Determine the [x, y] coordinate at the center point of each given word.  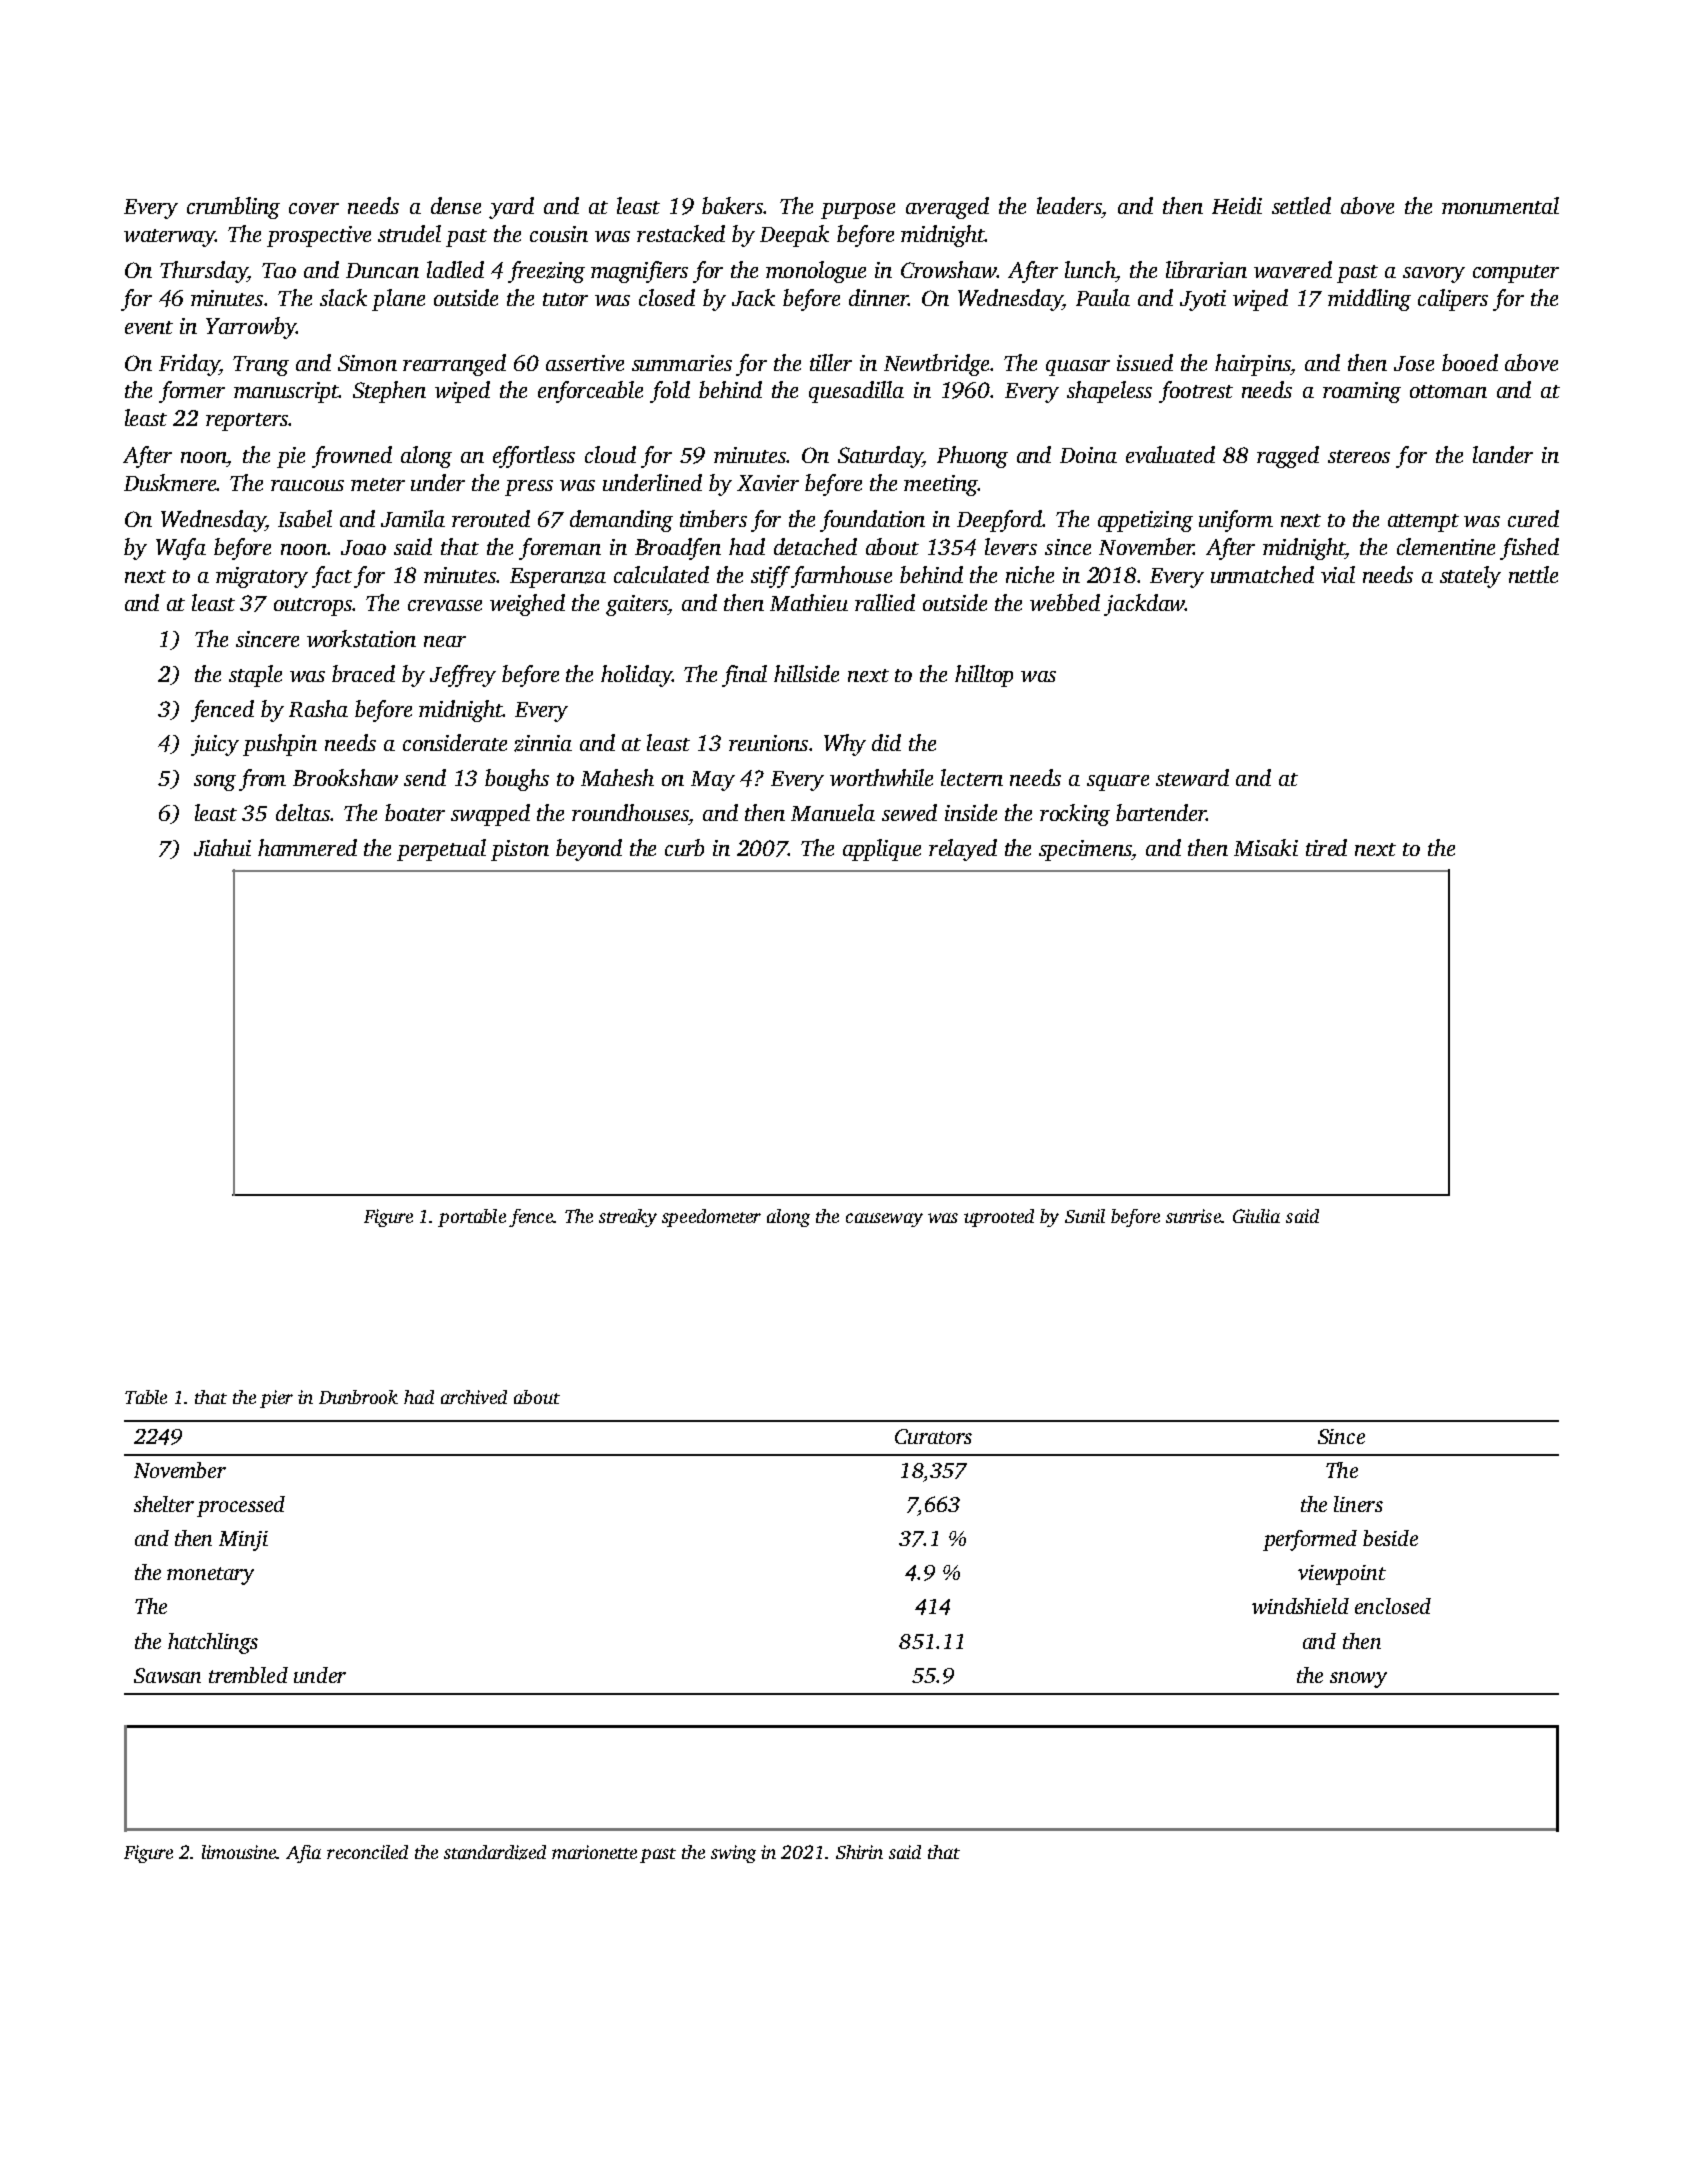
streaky [628, 1218]
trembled [248, 1675]
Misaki [1266, 847]
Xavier [768, 483]
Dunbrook [358, 1397]
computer [1516, 274]
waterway [169, 238]
